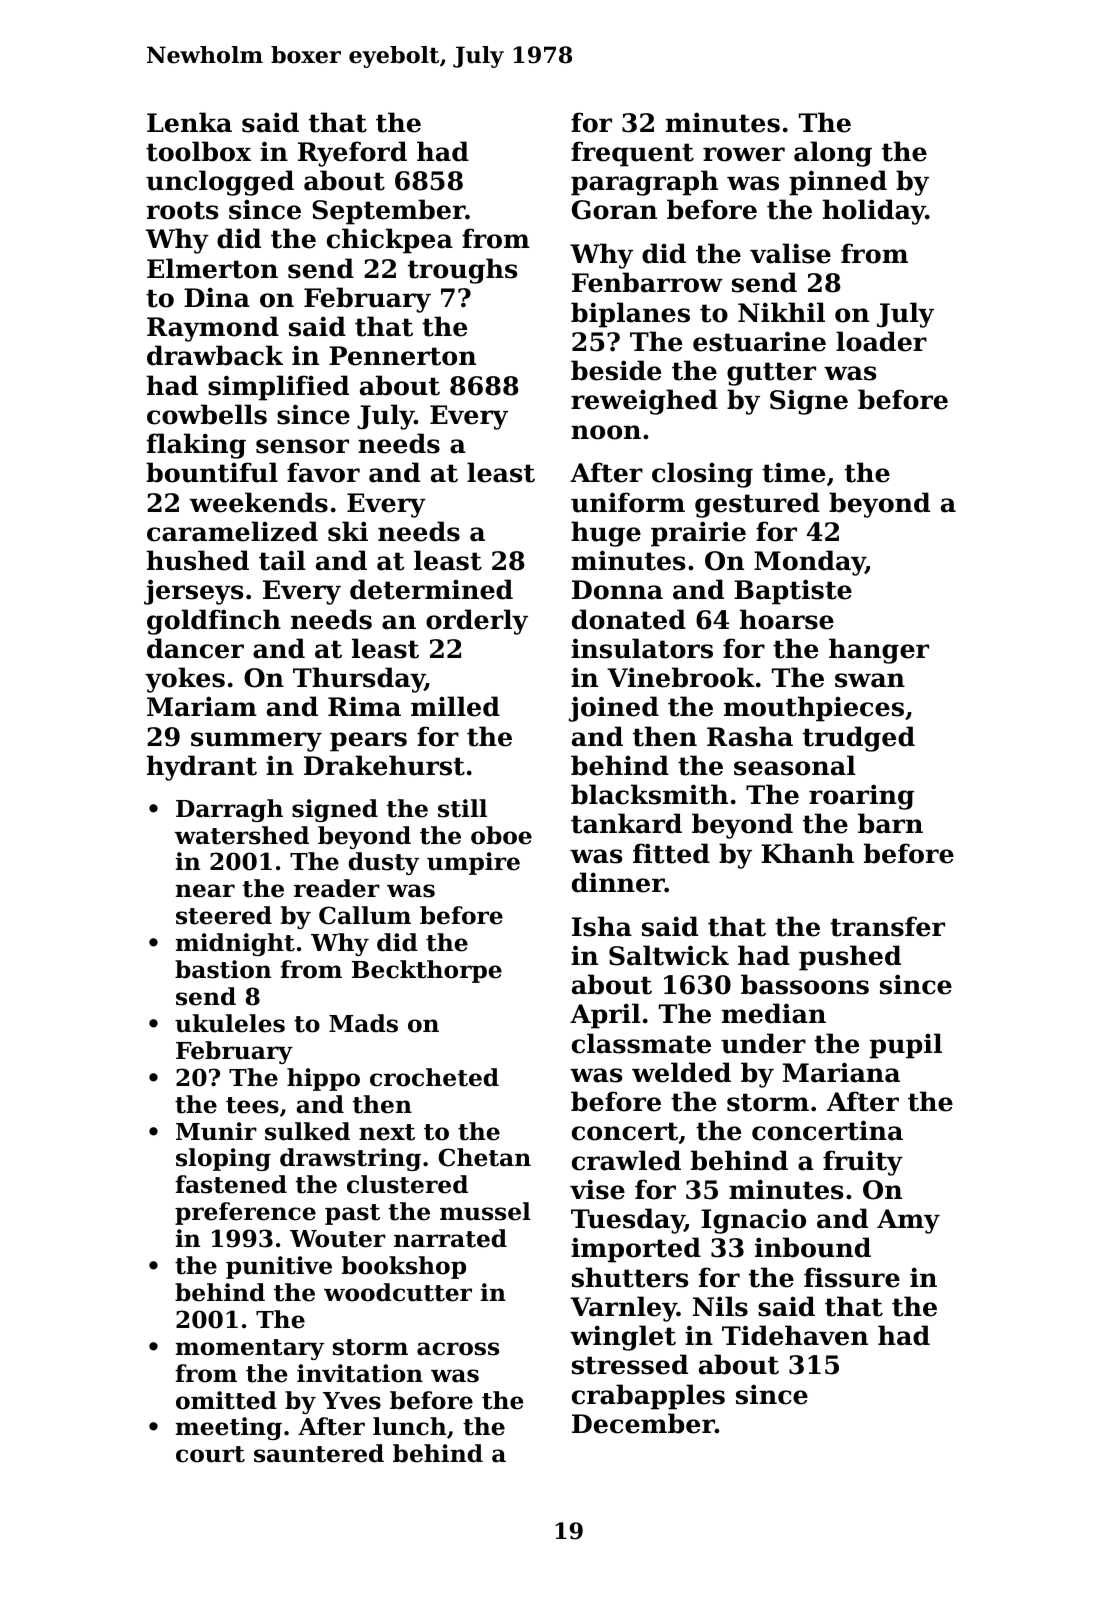 This screenshot has height=1602, width=1106. Describe the element at coordinates (235, 944) in the screenshot. I see `midnight` at that location.
